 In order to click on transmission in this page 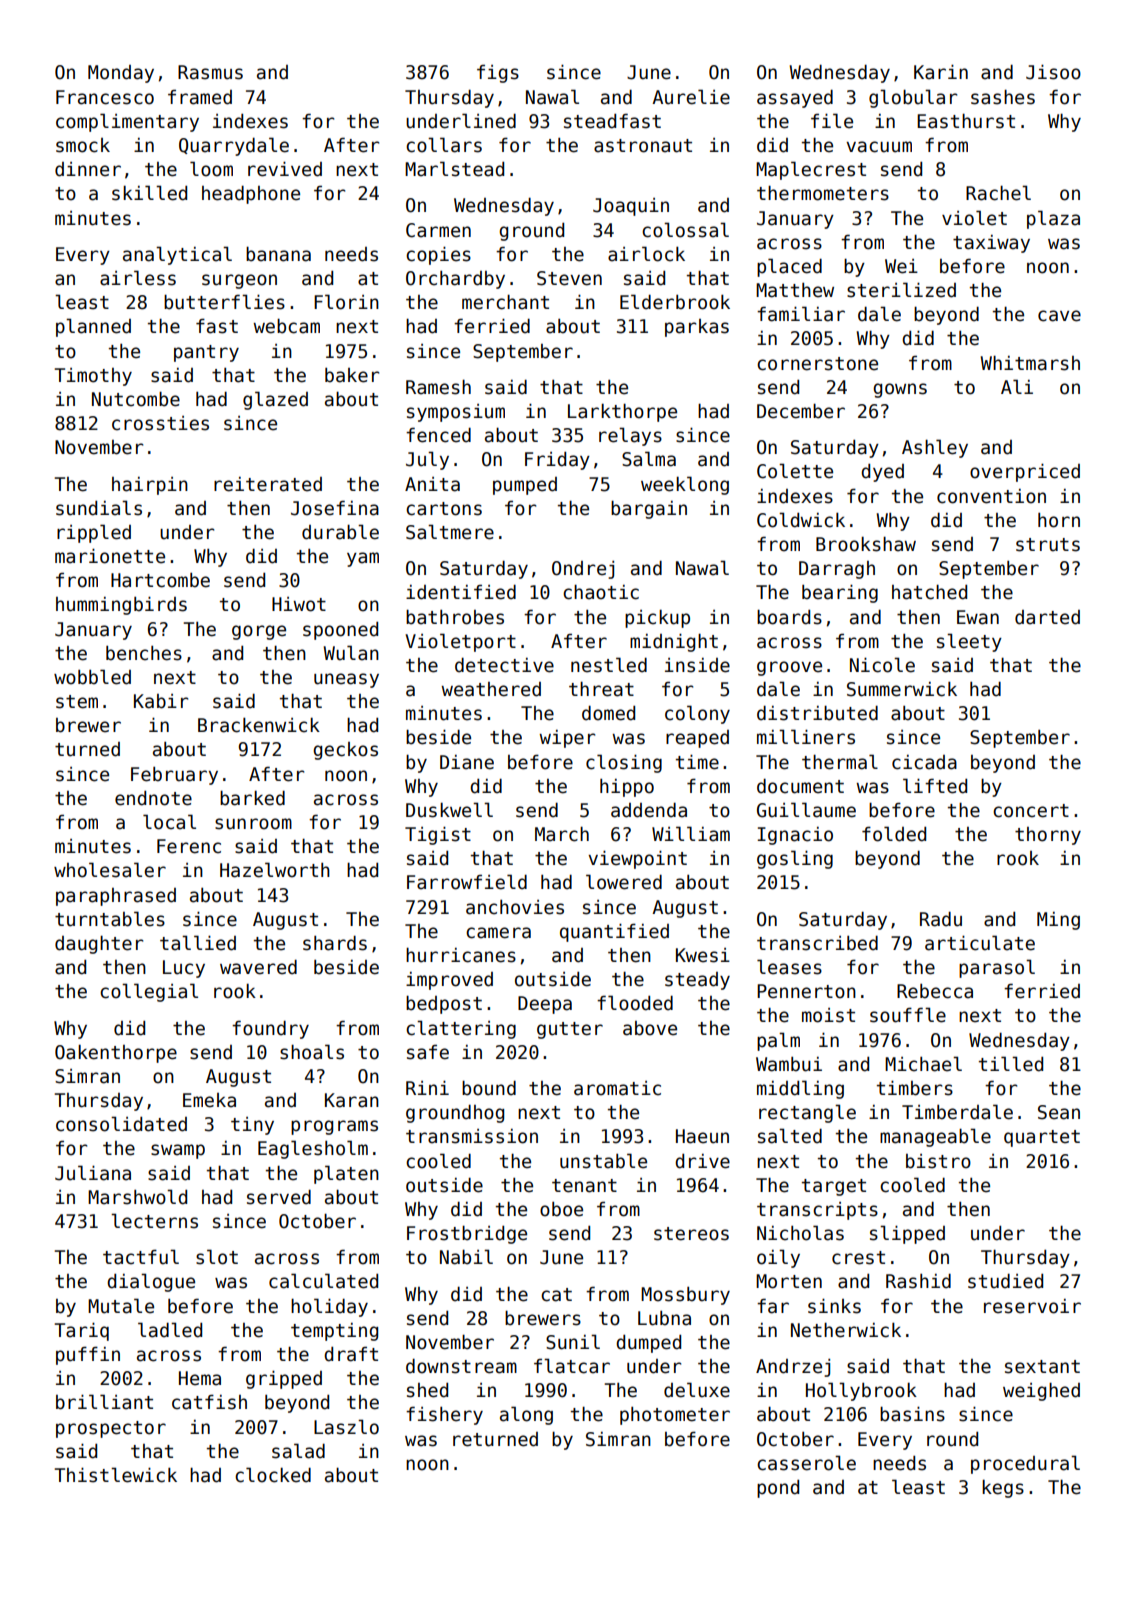, I will do `click(472, 1136)`.
